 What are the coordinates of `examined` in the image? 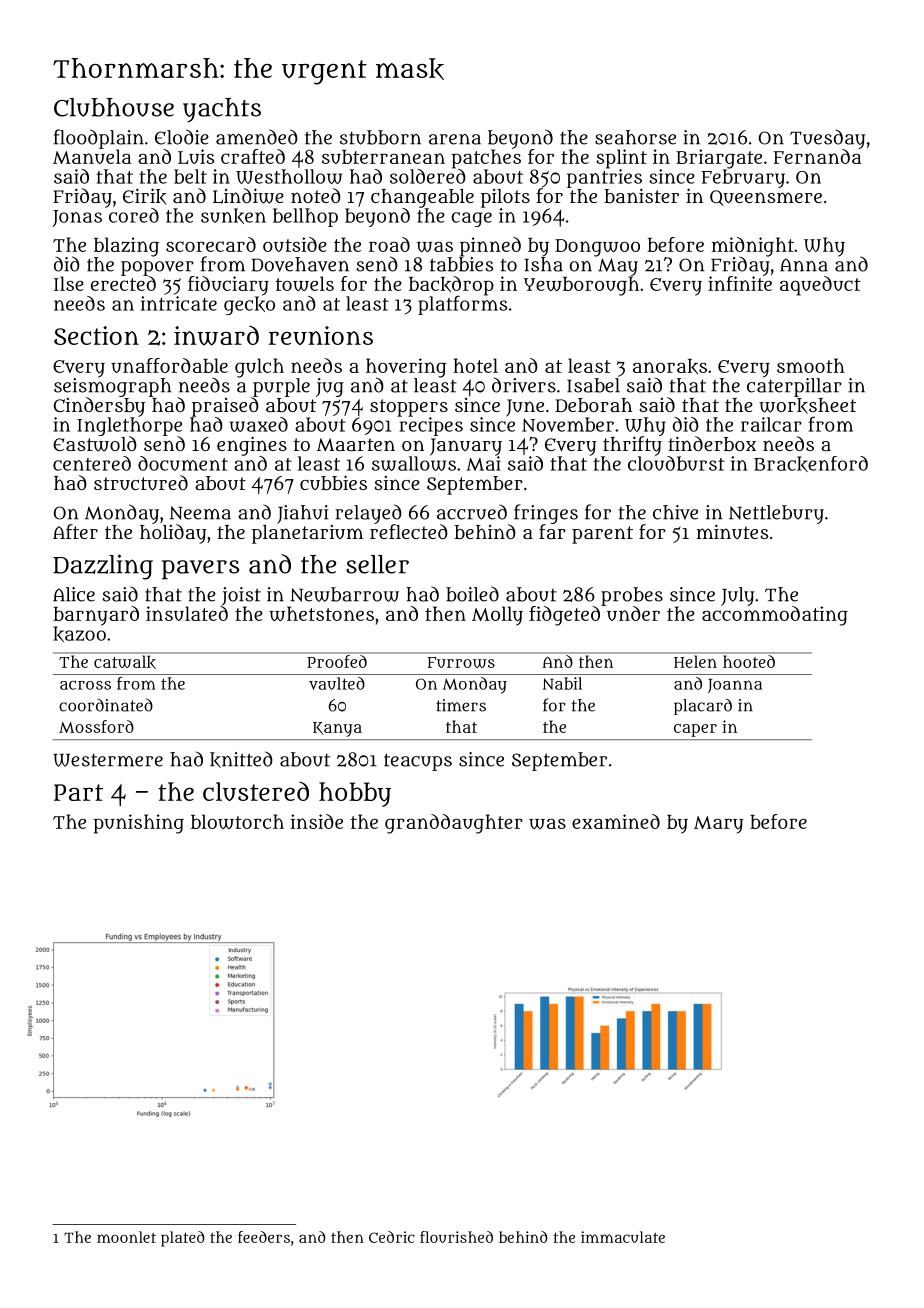 It's located at (616, 821).
